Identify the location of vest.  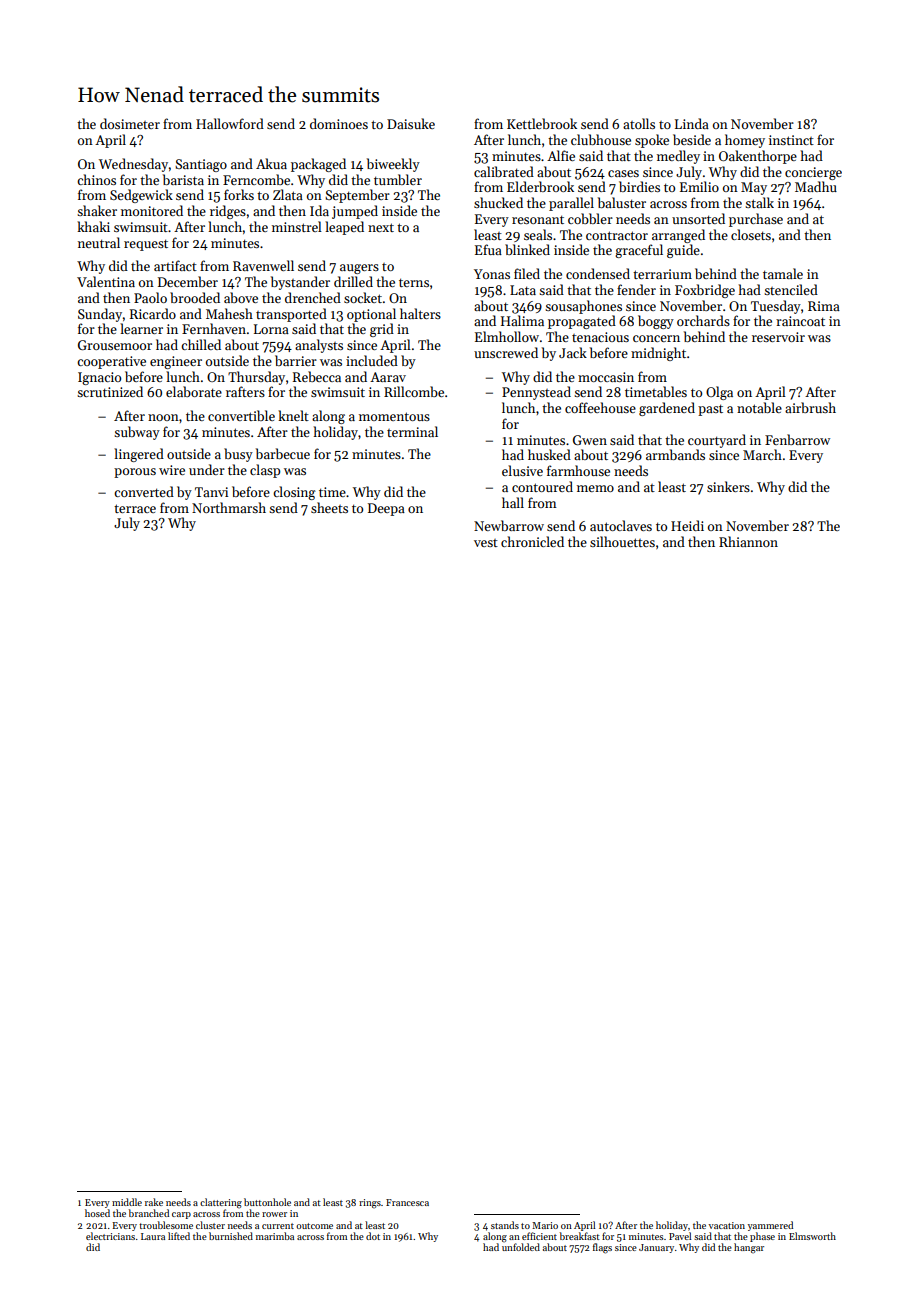
(486, 543).
